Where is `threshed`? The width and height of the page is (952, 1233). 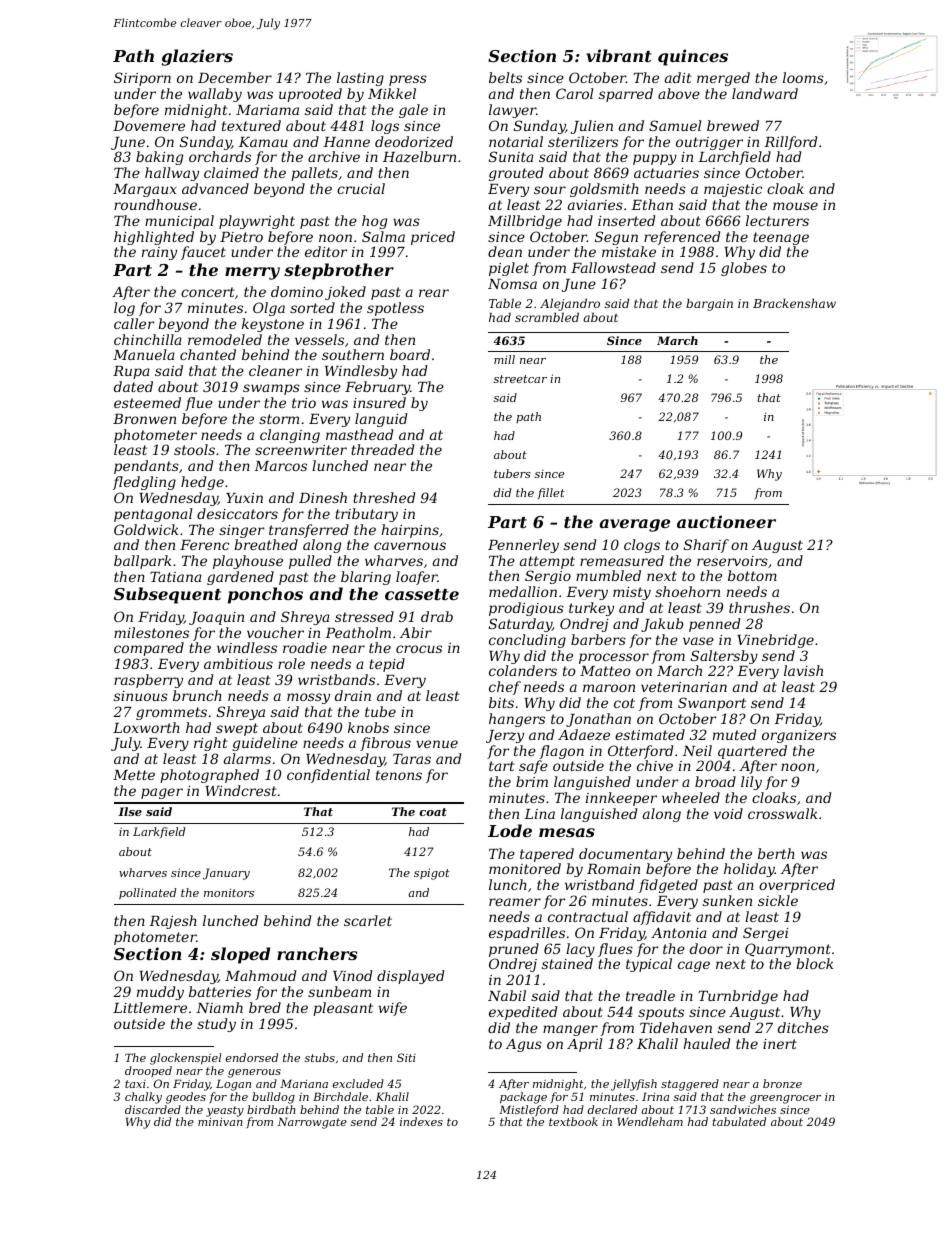
threshed is located at coordinates (384, 497).
